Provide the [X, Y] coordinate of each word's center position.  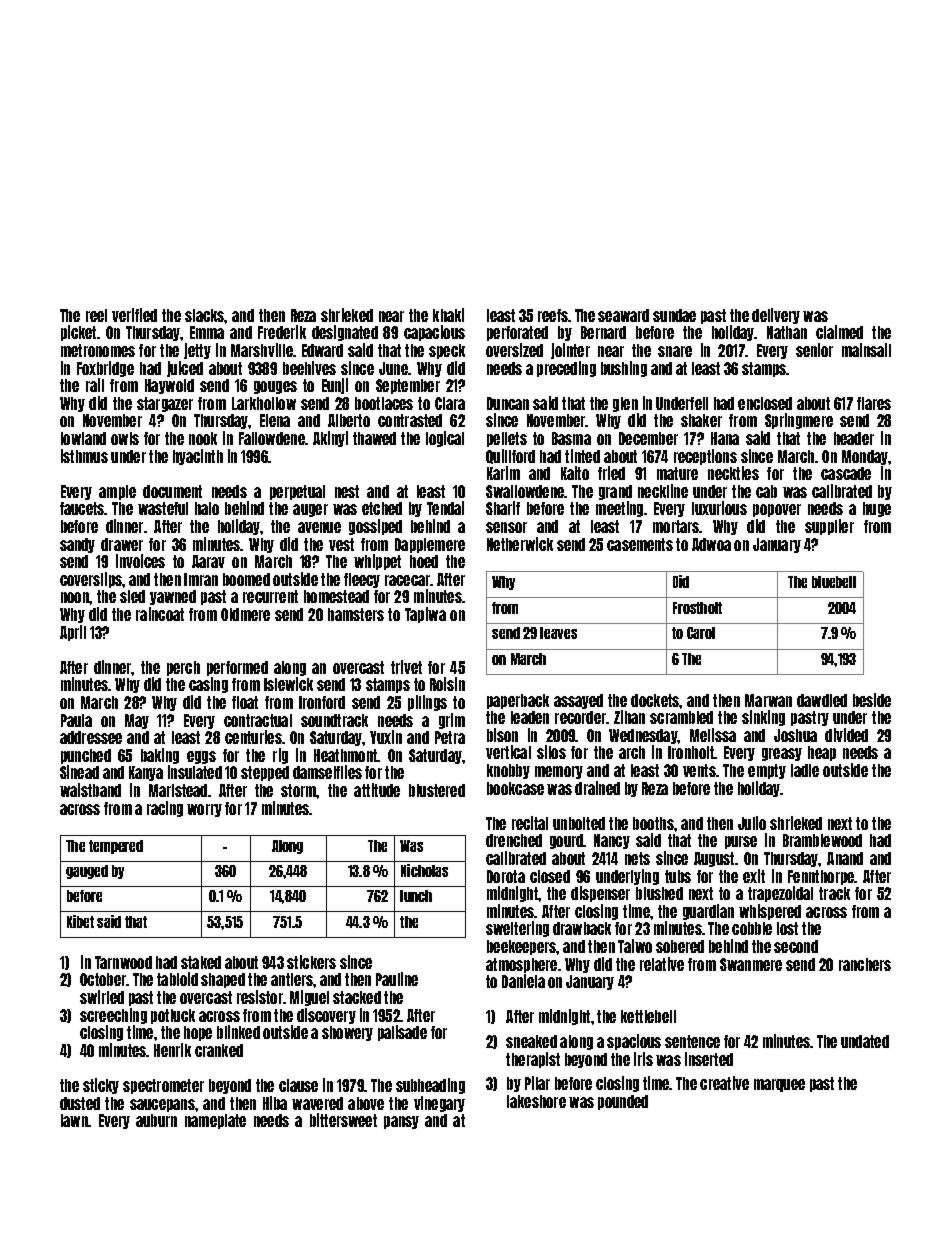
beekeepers [522, 947]
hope [198, 1033]
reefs [553, 315]
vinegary [439, 1104]
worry [204, 810]
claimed [839, 332]
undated [865, 1041]
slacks [205, 315]
